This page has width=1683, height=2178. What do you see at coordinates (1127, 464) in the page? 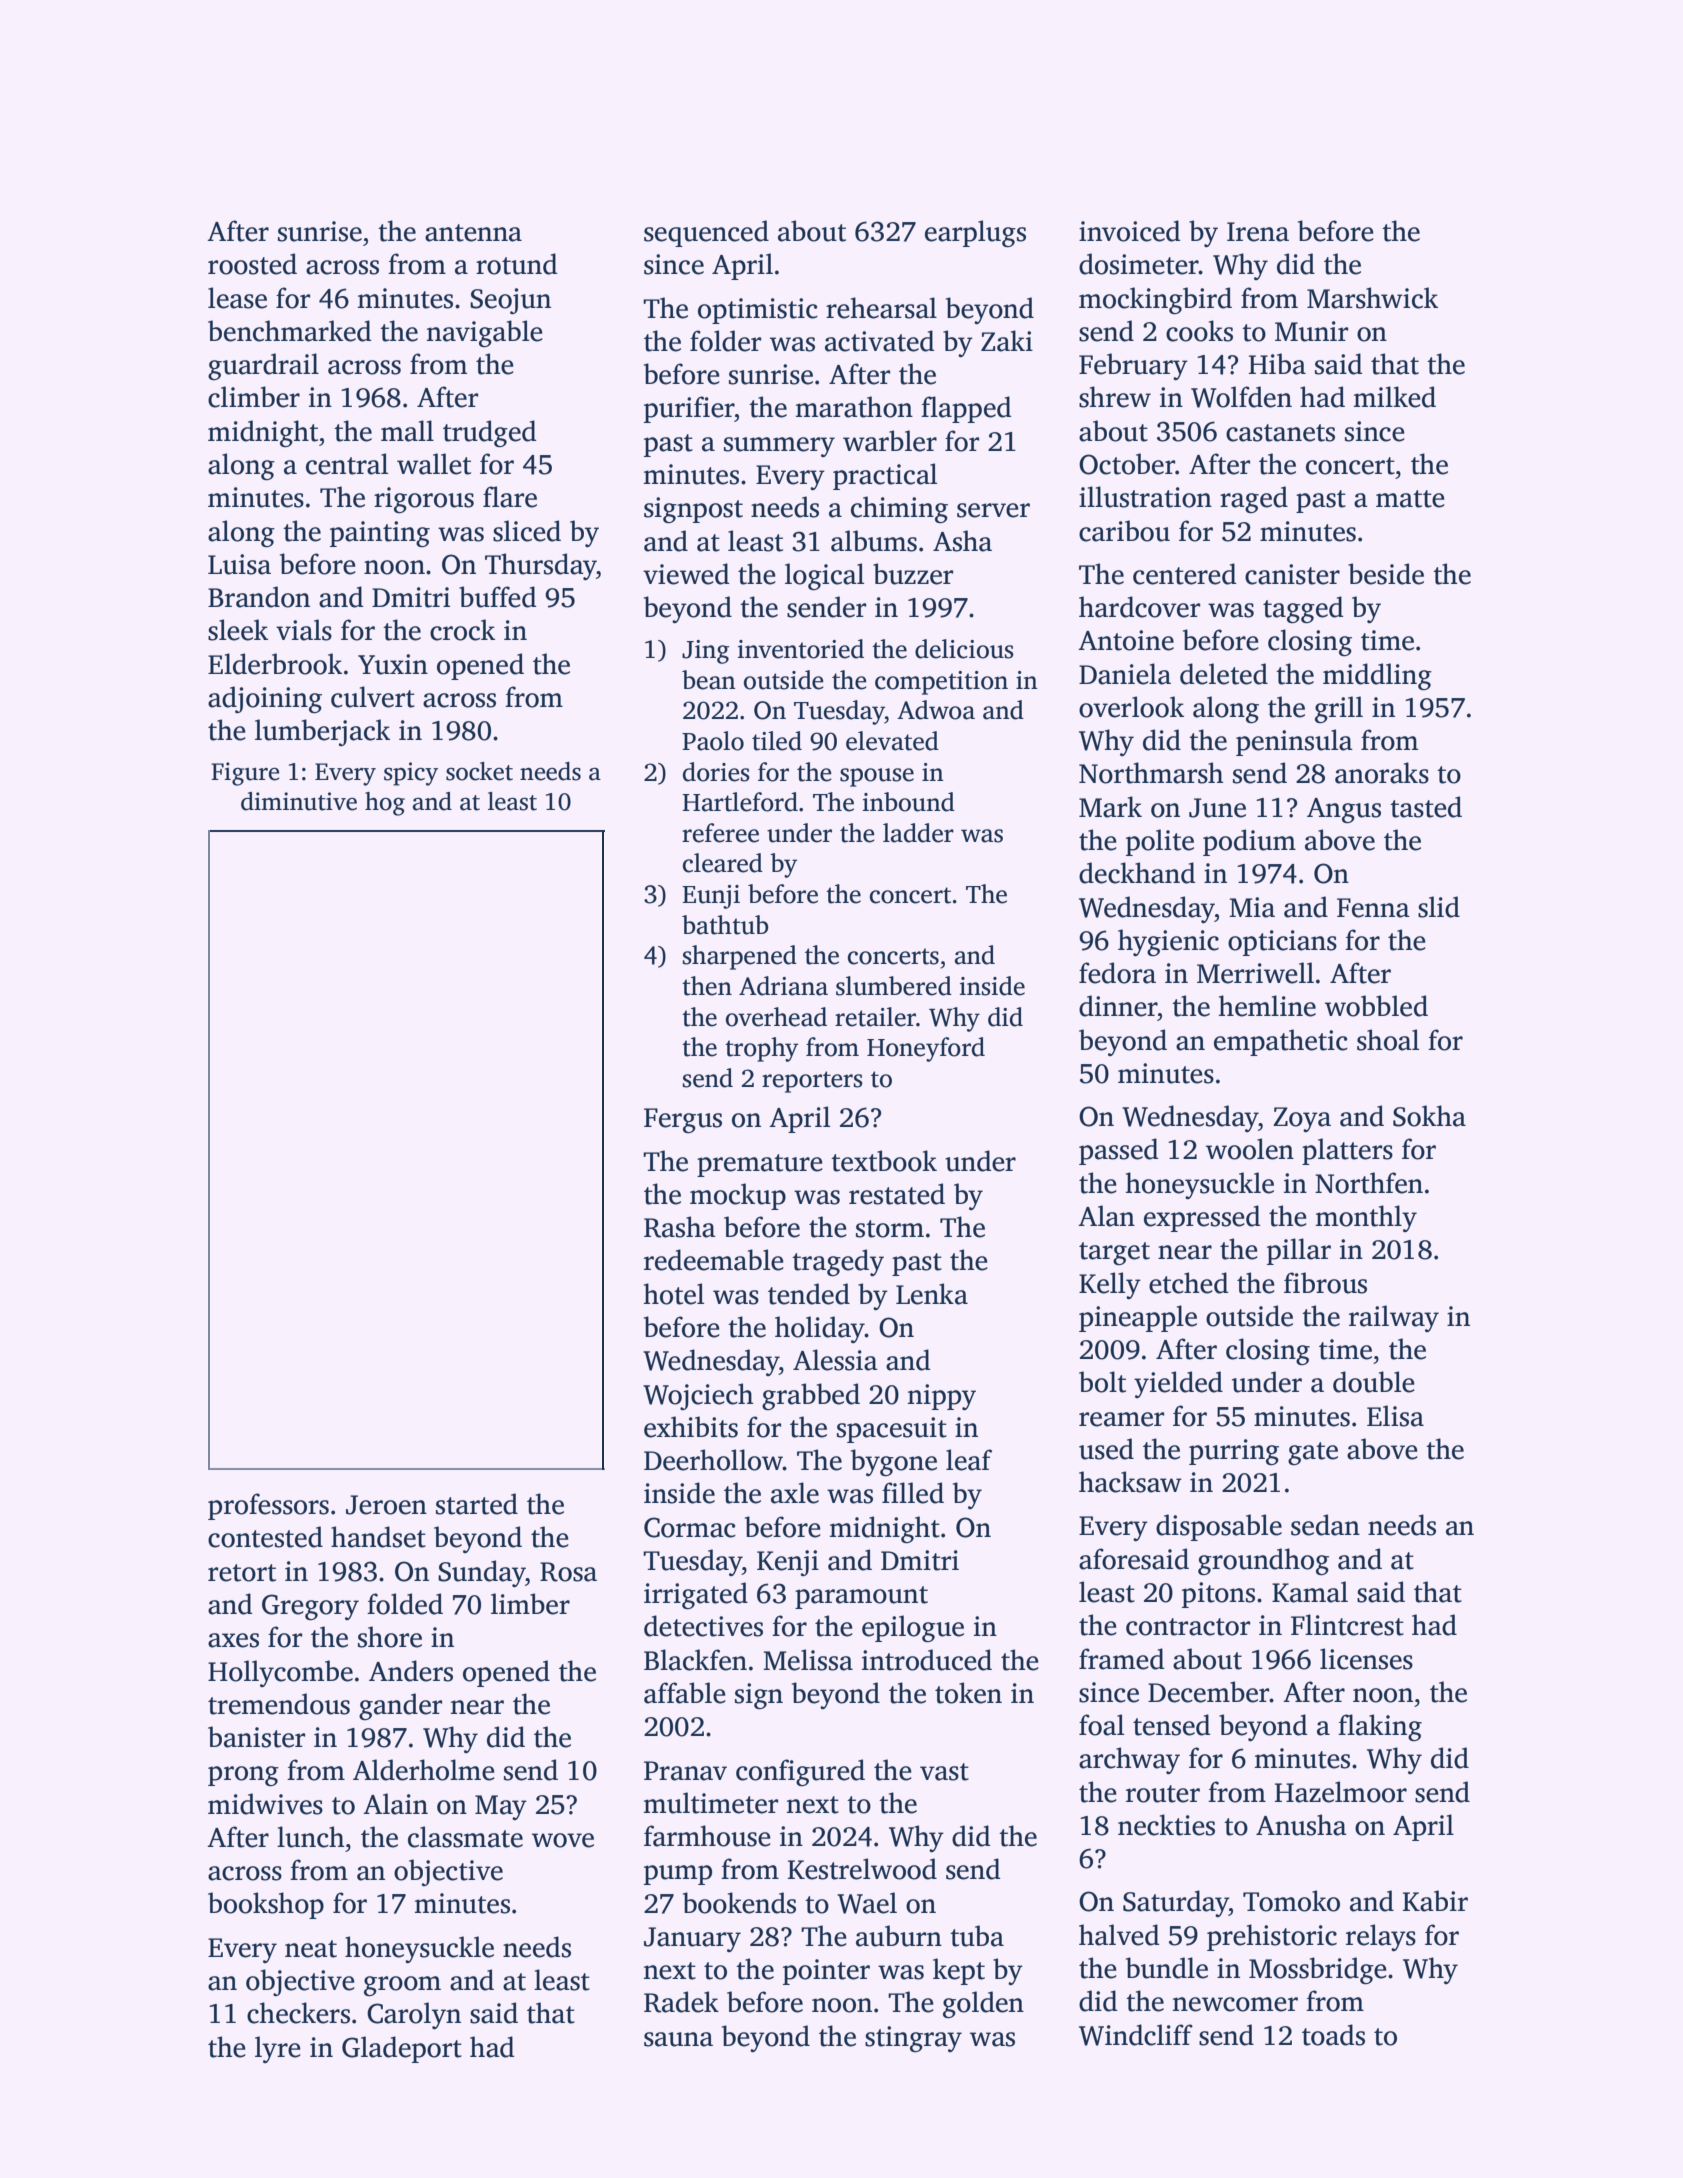
I see `October` at bounding box center [1127, 464].
